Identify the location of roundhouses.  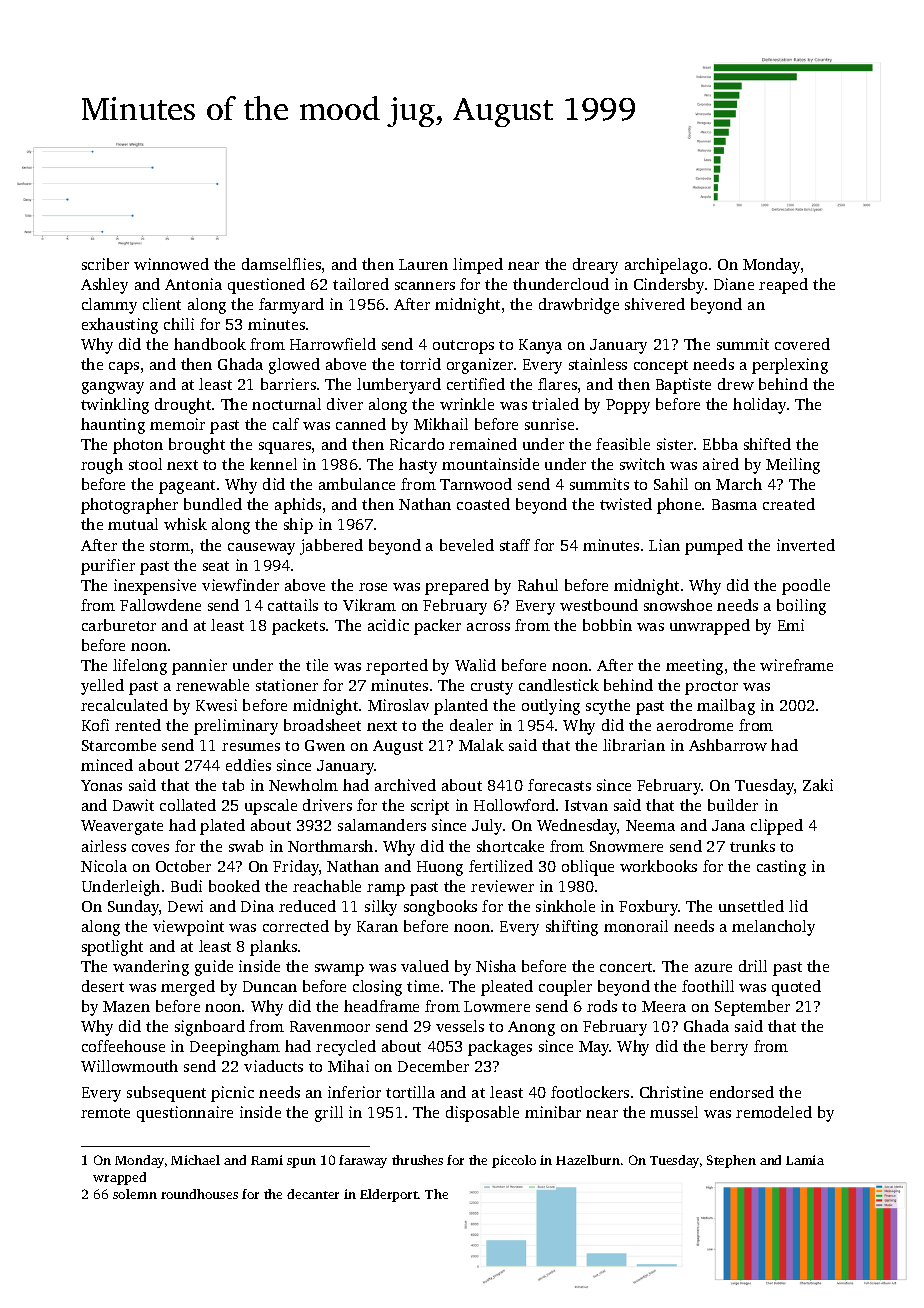
(199, 1194).
